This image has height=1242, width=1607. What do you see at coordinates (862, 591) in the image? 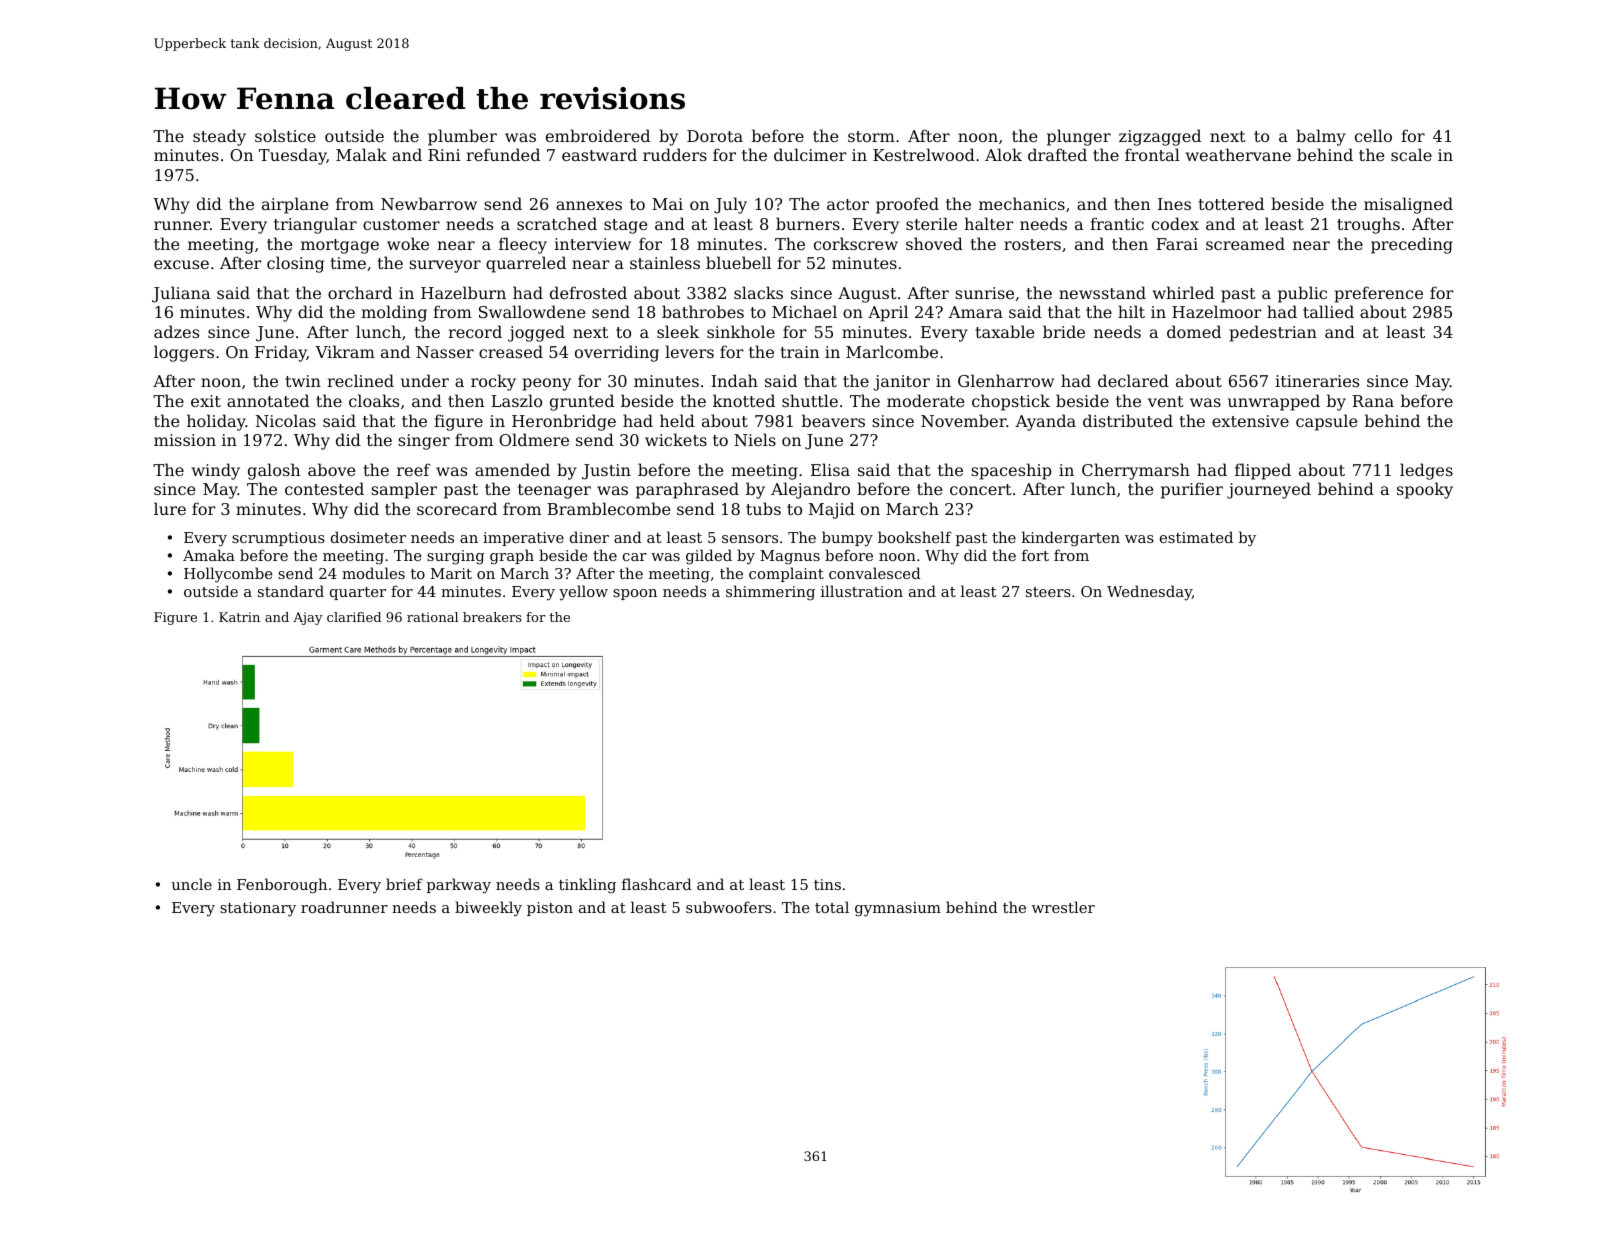
I see `illustration` at bounding box center [862, 591].
